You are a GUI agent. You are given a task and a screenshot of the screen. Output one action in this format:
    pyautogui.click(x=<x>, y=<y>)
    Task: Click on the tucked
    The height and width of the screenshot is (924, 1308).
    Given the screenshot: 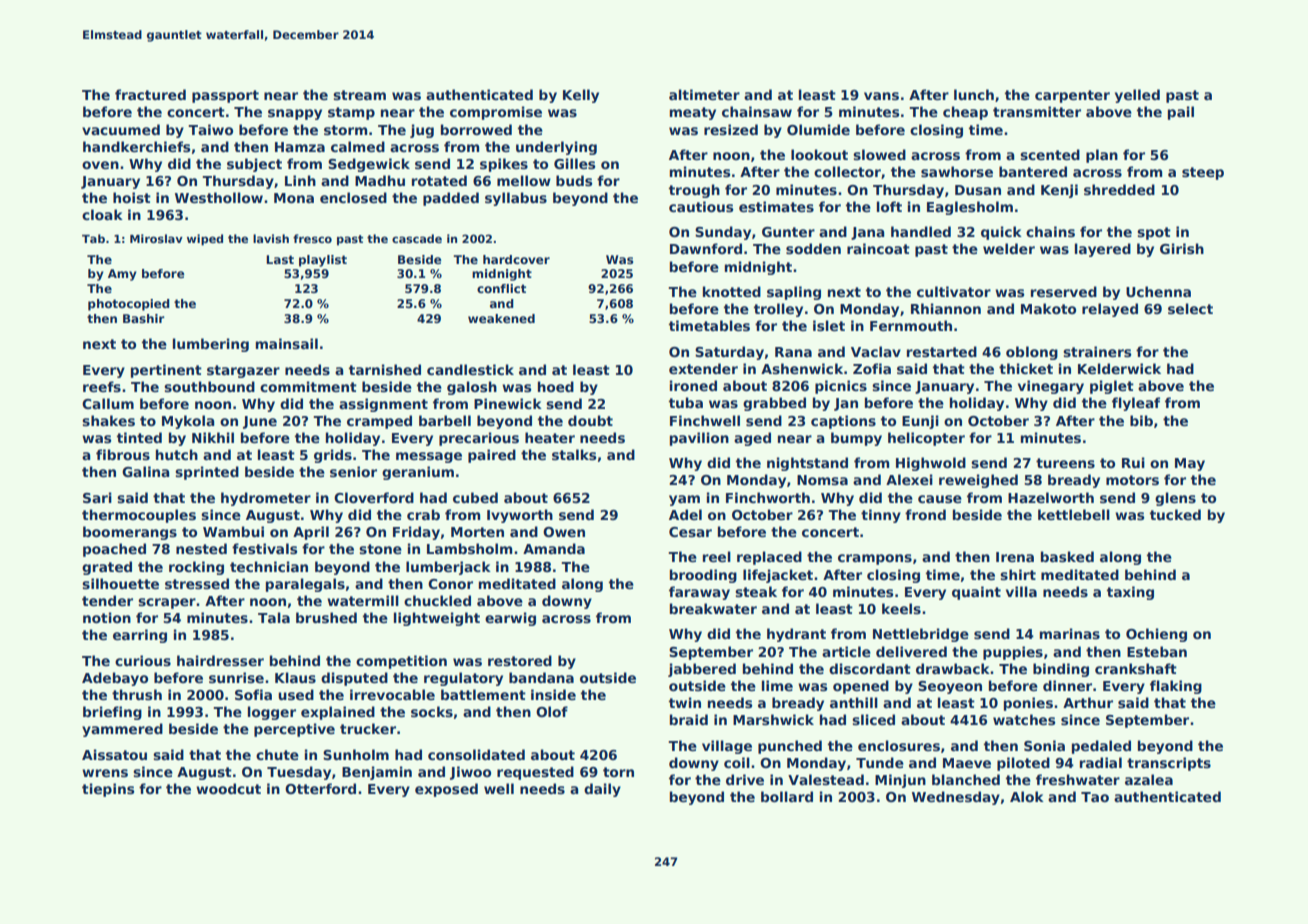 What is the action you would take?
    pyautogui.click(x=1175, y=514)
